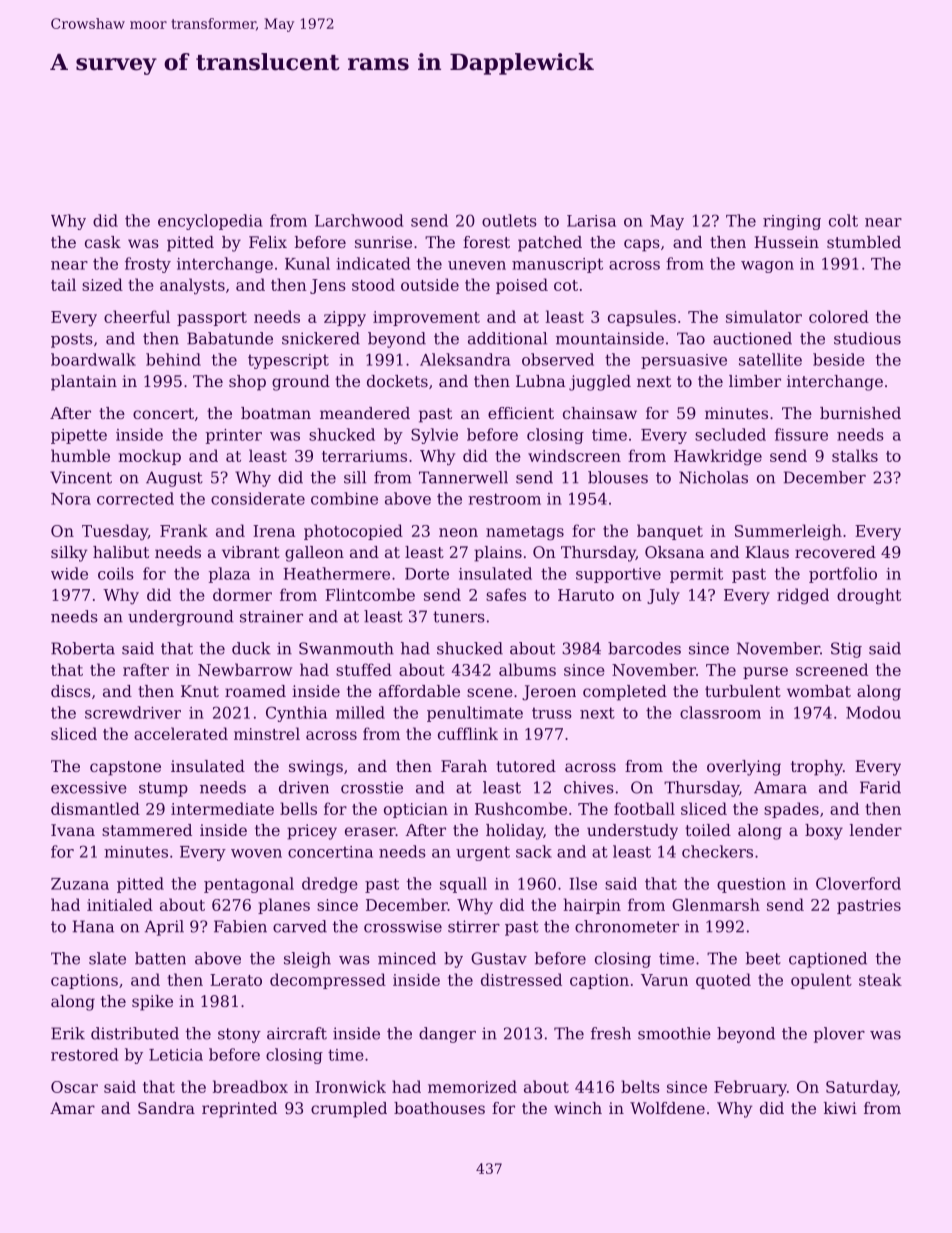  I want to click on Summerleigh, so click(788, 532).
